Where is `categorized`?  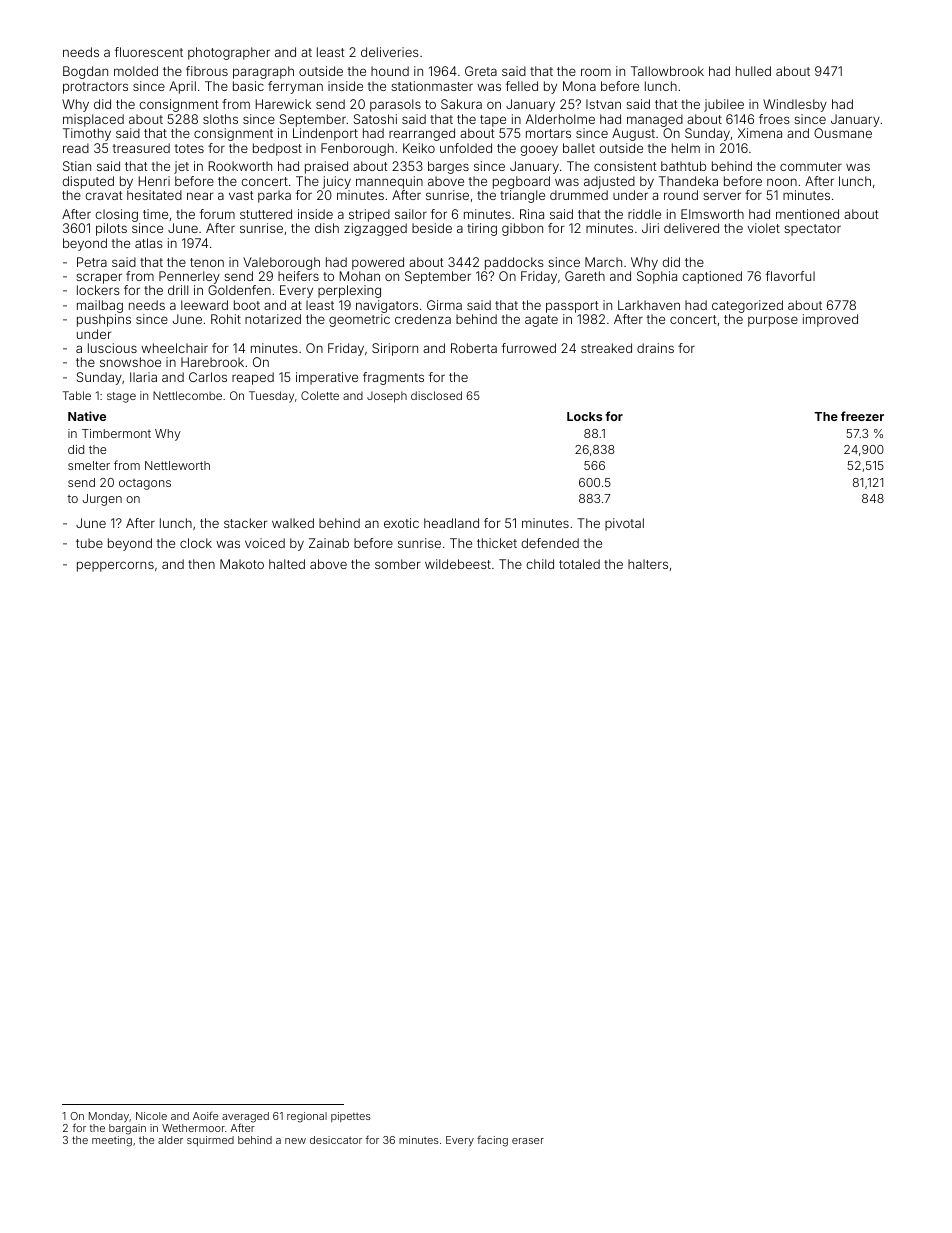
categorized is located at coordinates (747, 306).
